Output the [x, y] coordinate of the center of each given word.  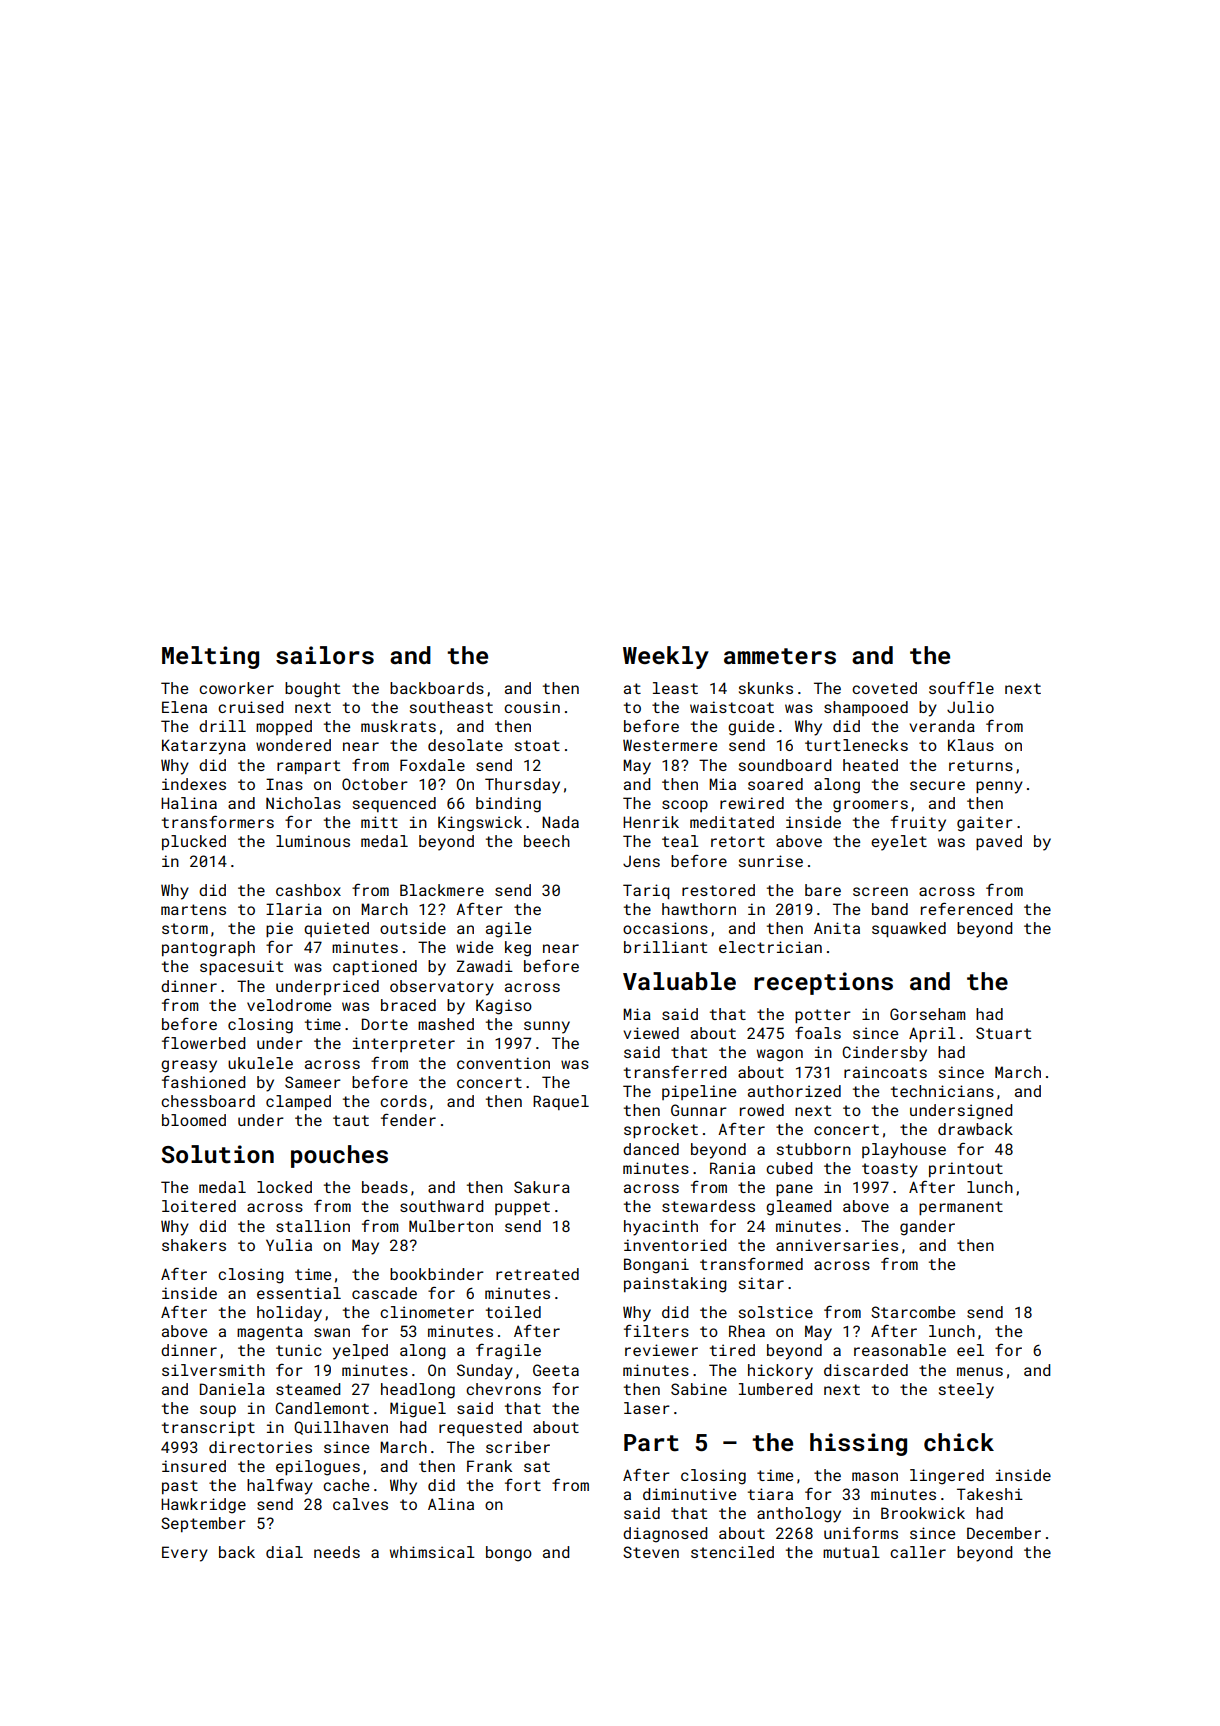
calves [360, 1504]
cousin [532, 707]
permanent [961, 1208]
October [375, 784]
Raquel [561, 1102]
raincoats [885, 1072]
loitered [199, 1206]
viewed [651, 1033]
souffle [961, 688]
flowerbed [203, 1043]
